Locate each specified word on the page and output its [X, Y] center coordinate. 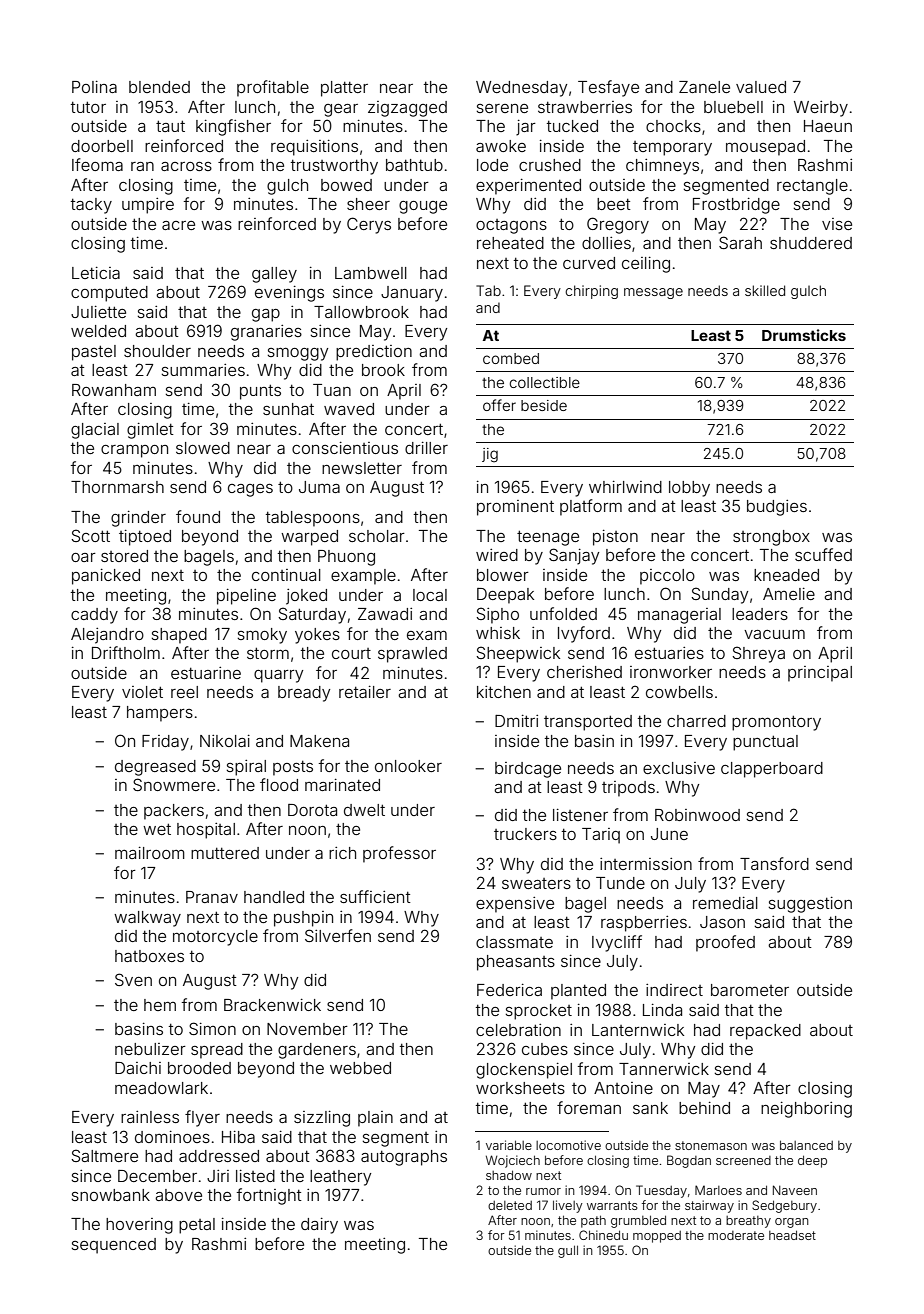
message [653, 293]
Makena [319, 741]
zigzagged [407, 109]
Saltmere [104, 1155]
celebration [518, 1030]
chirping [591, 292]
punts [260, 392]
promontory [776, 723]
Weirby [821, 109]
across [186, 166]
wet [157, 829]
